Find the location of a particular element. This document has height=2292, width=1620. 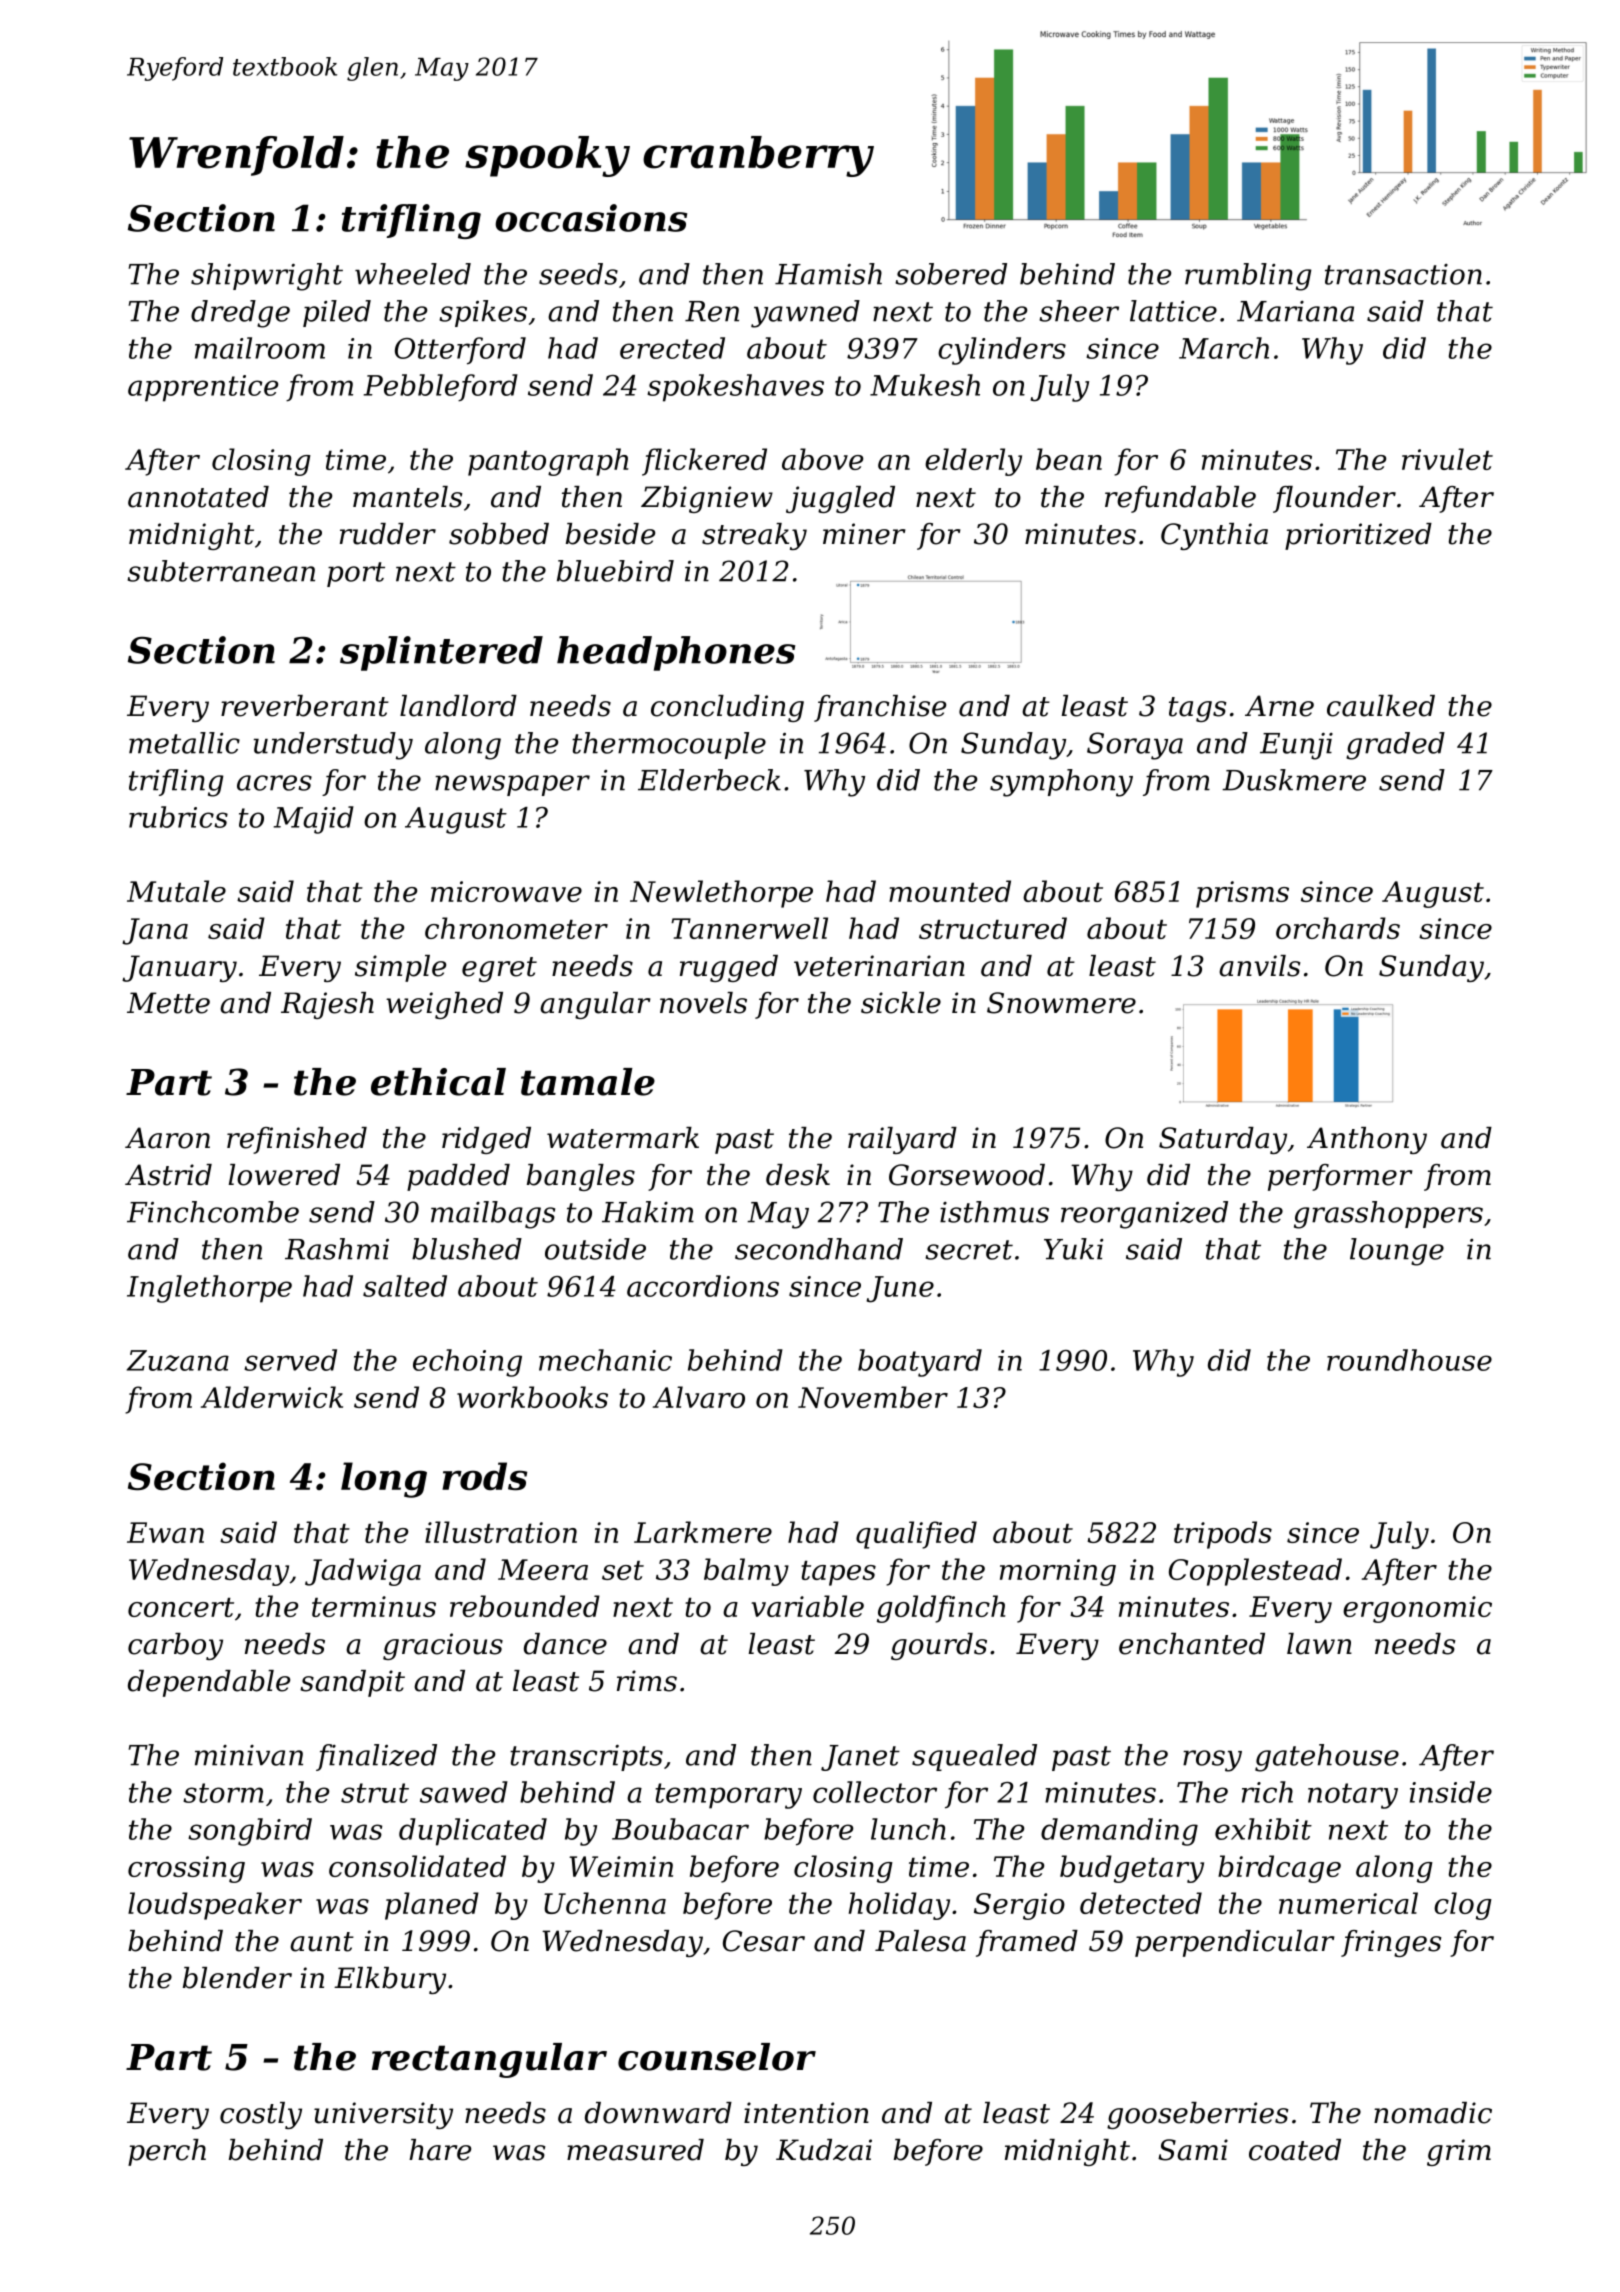

prioritized is located at coordinates (1358, 536).
